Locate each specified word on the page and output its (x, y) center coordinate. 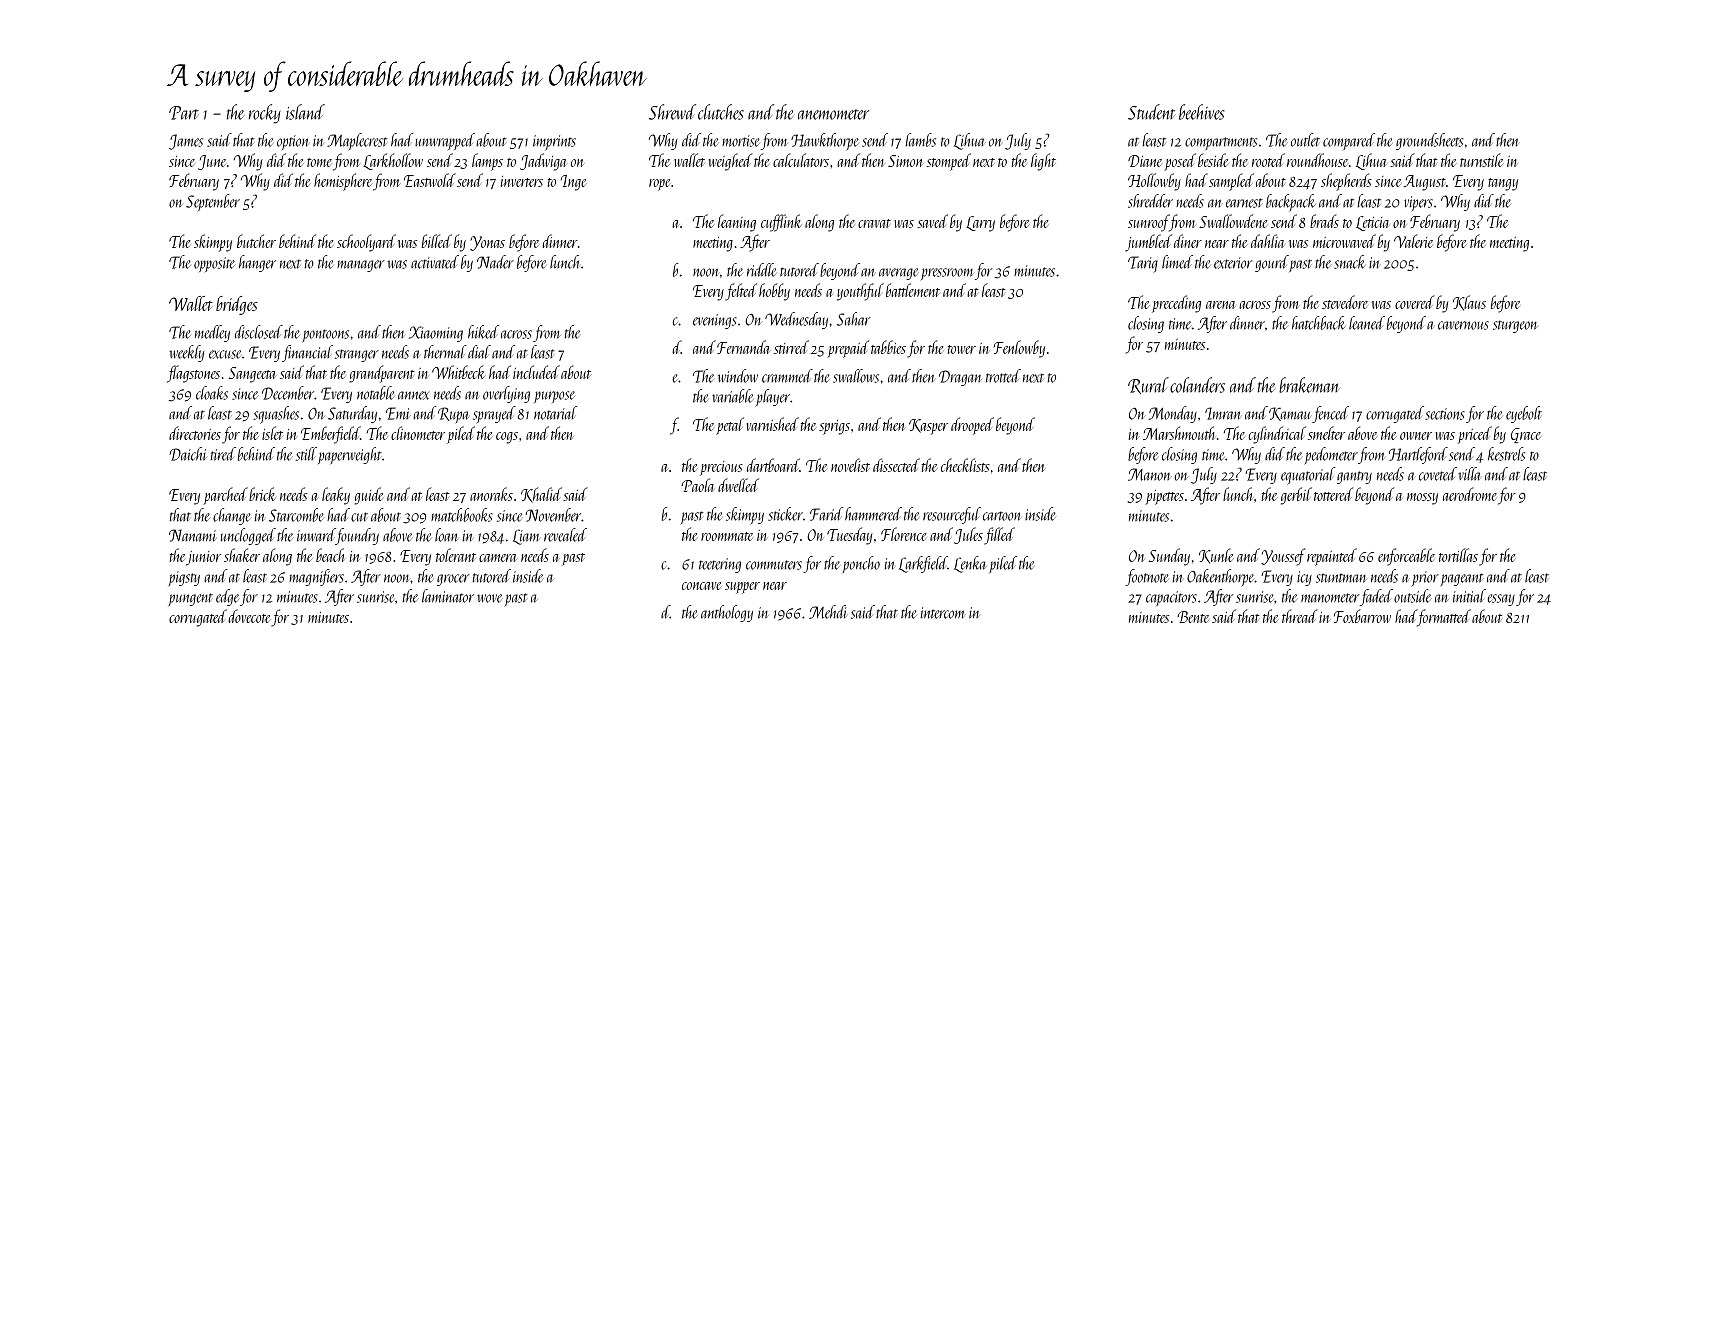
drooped (972, 426)
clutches (721, 112)
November (553, 515)
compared (1349, 141)
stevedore (1345, 302)
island (305, 112)
